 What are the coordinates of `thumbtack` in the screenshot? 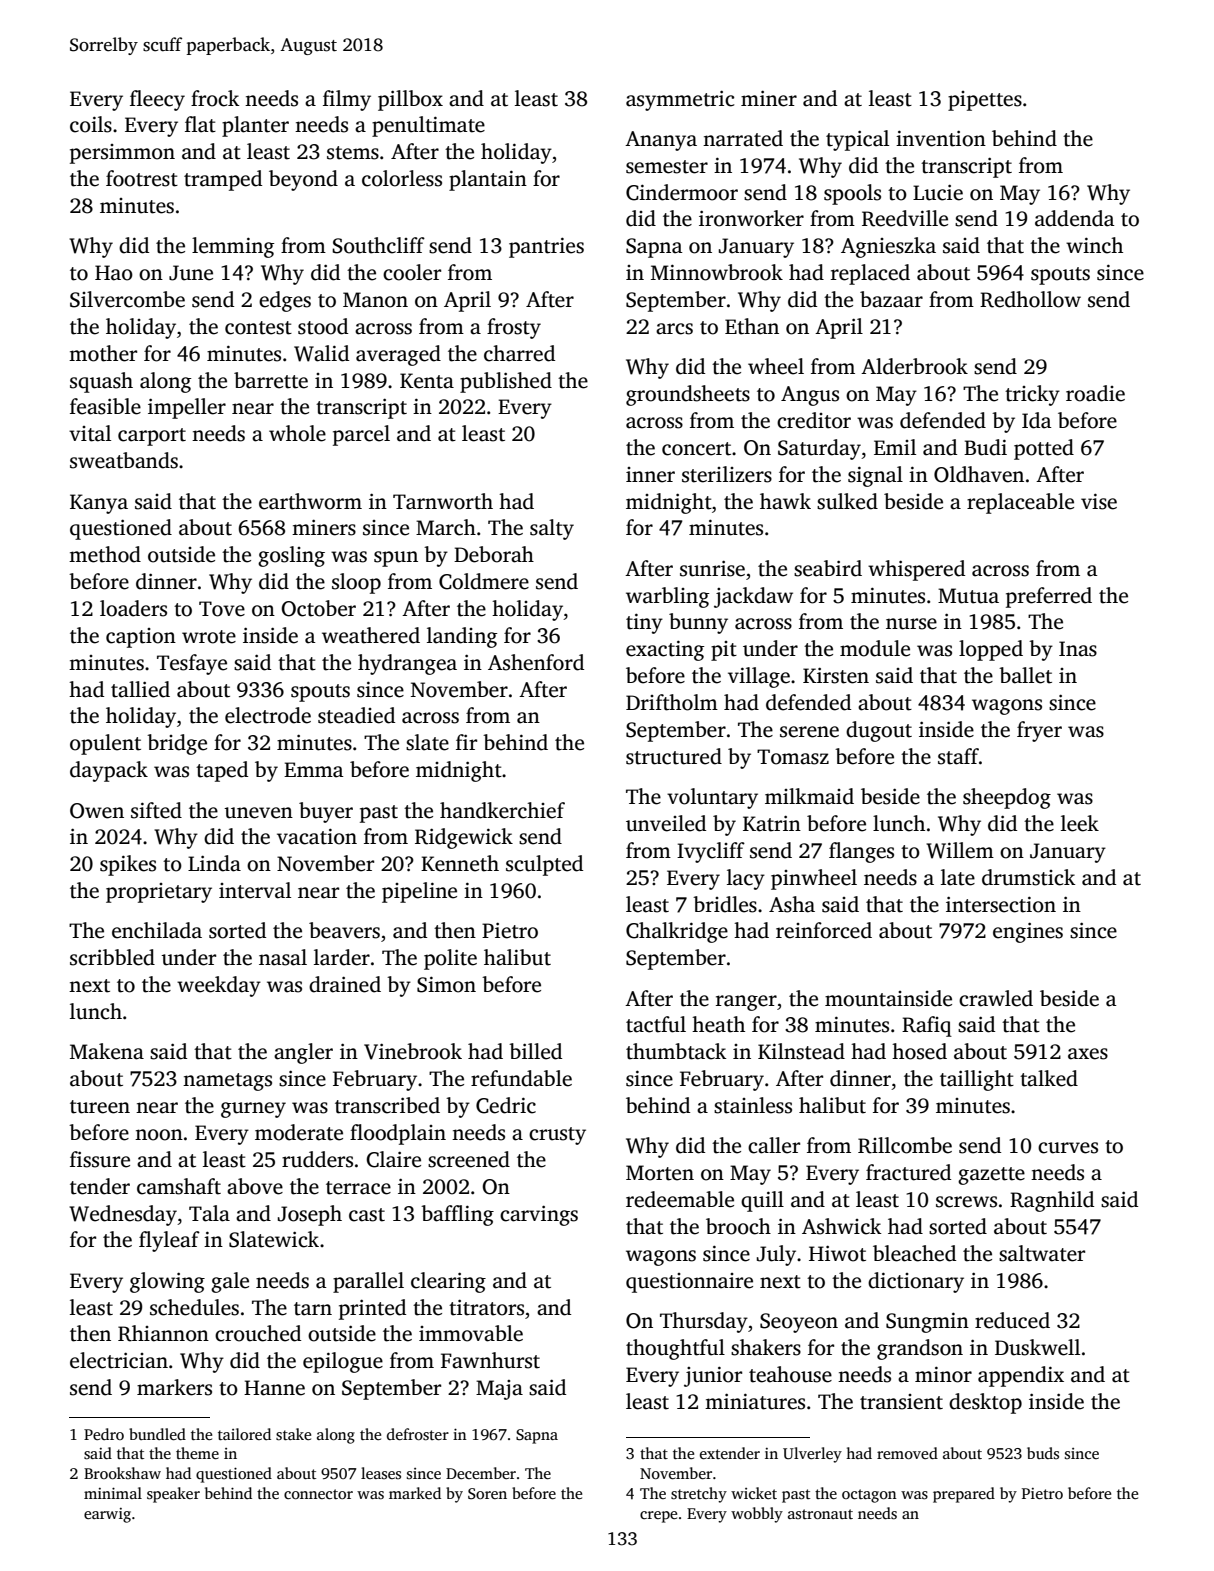 It's located at (676, 1051).
